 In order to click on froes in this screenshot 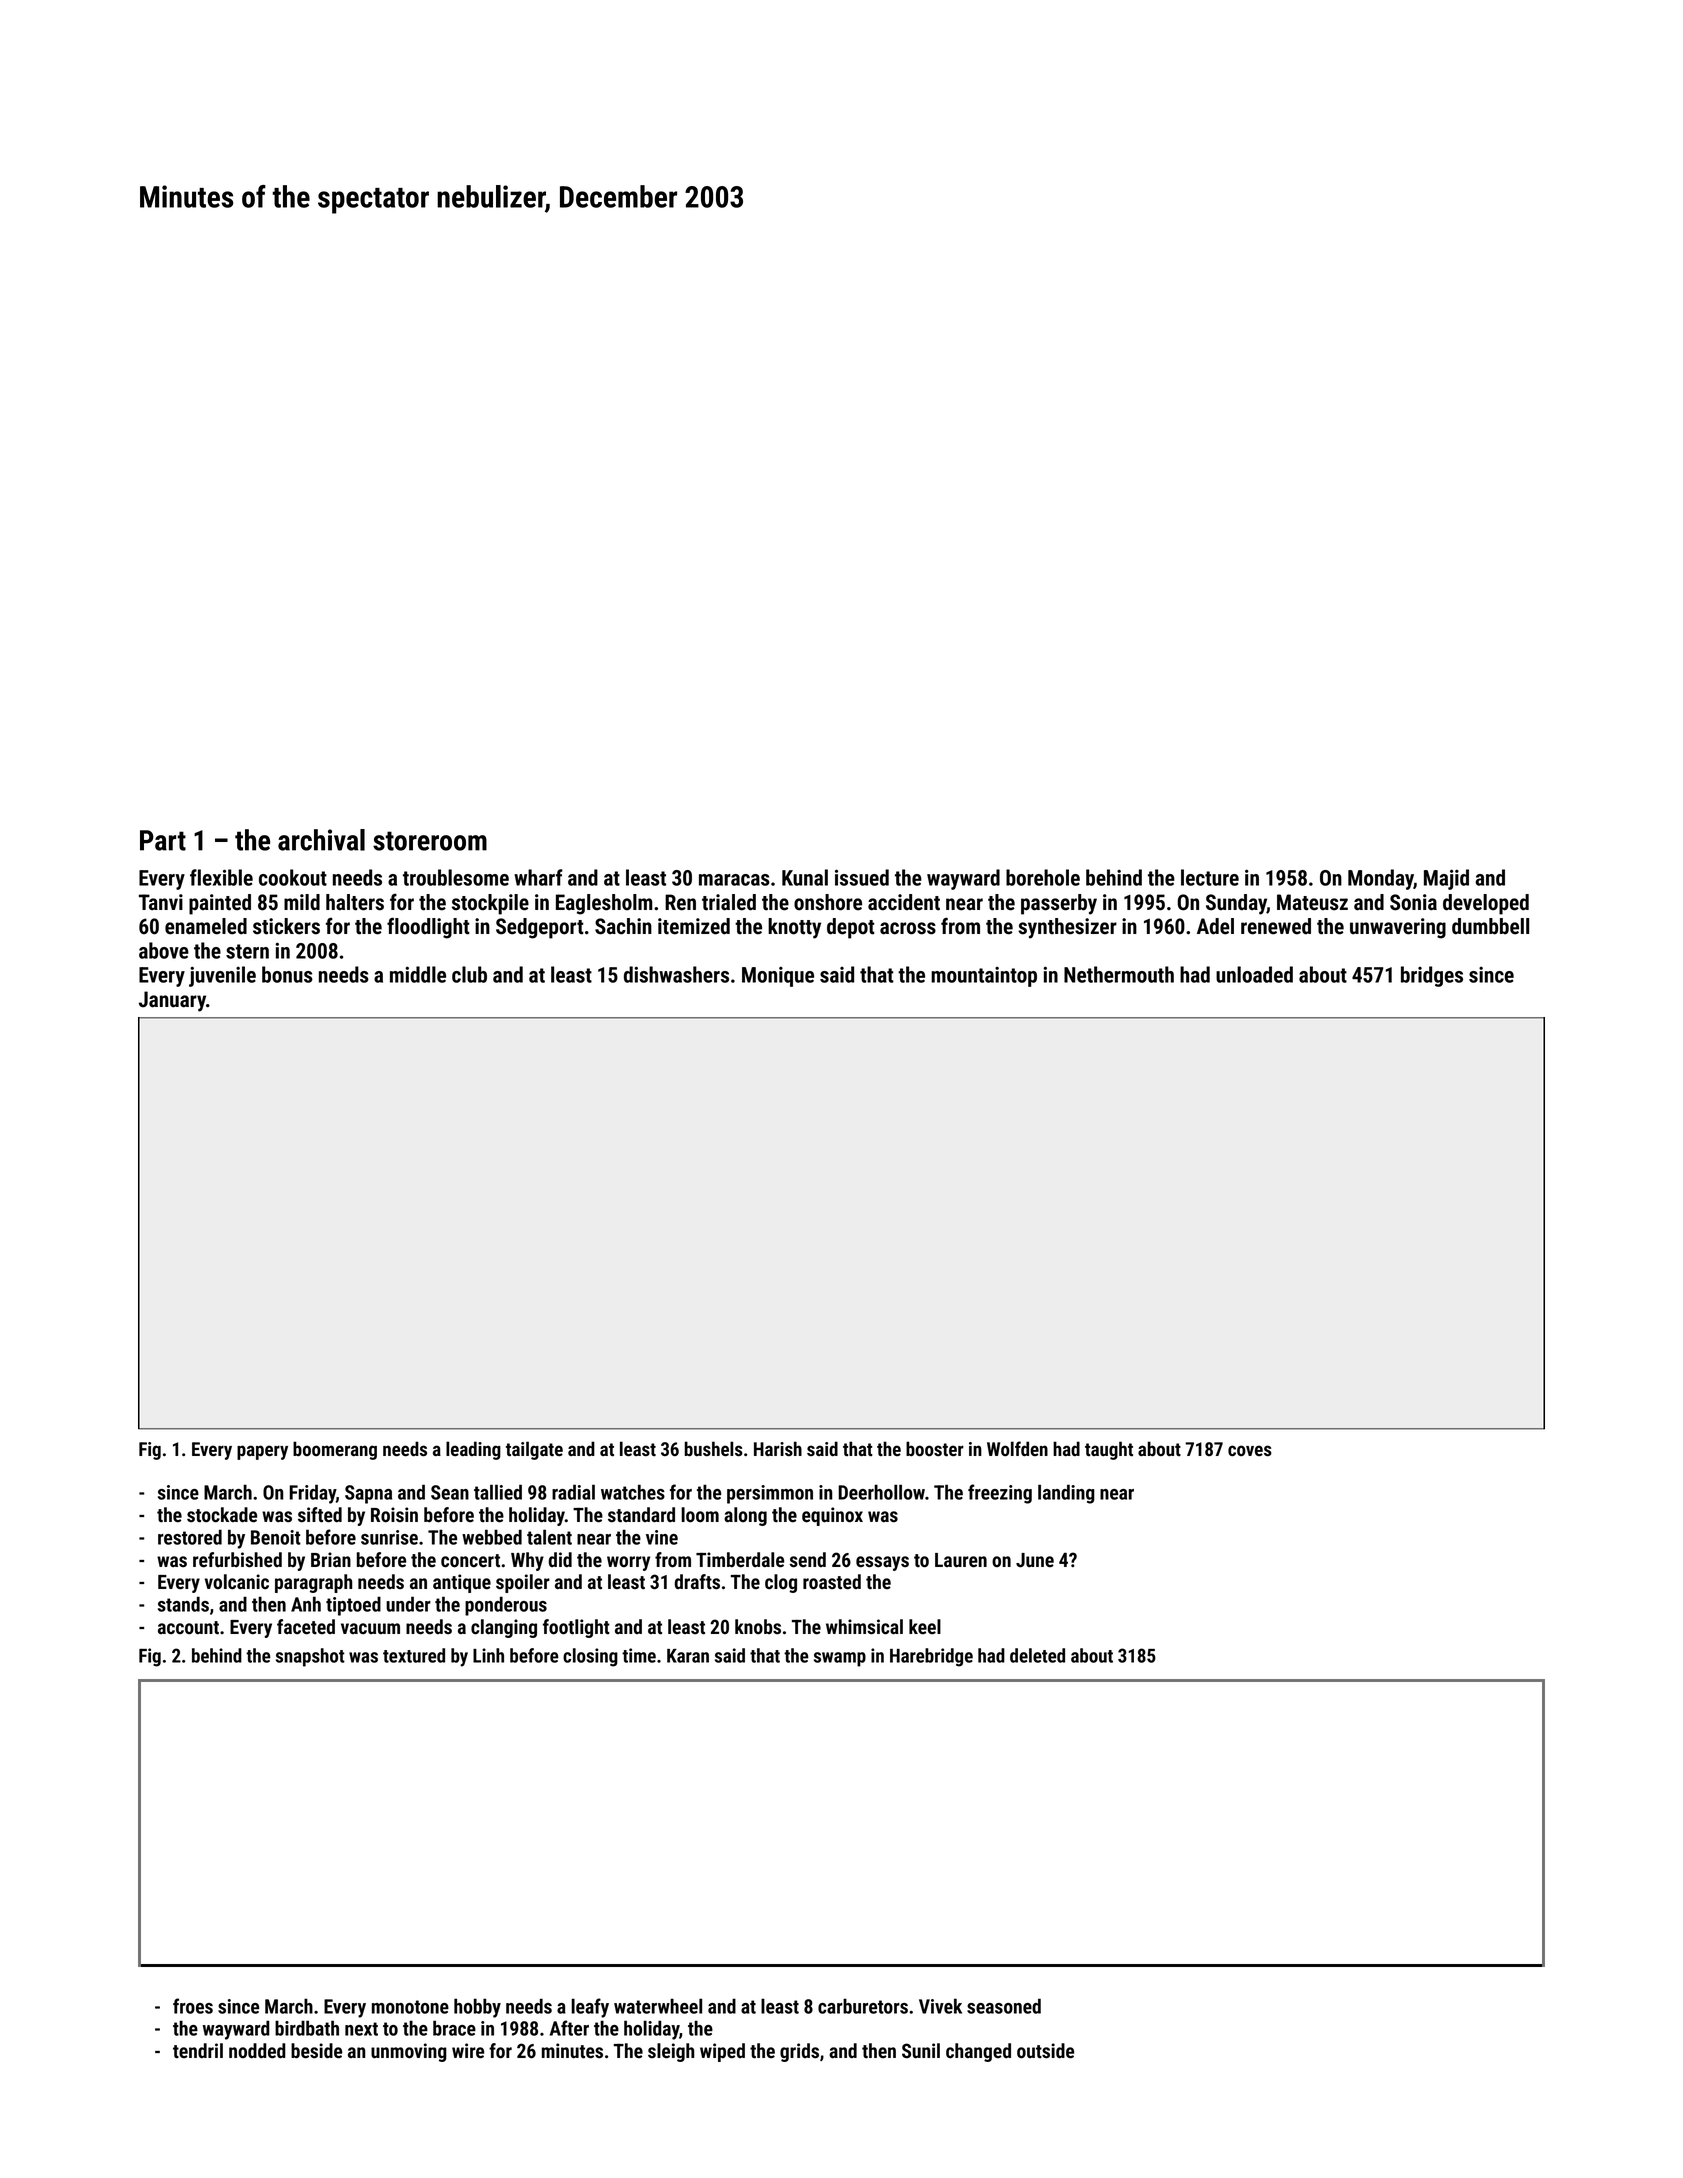, I will do `click(193, 2006)`.
